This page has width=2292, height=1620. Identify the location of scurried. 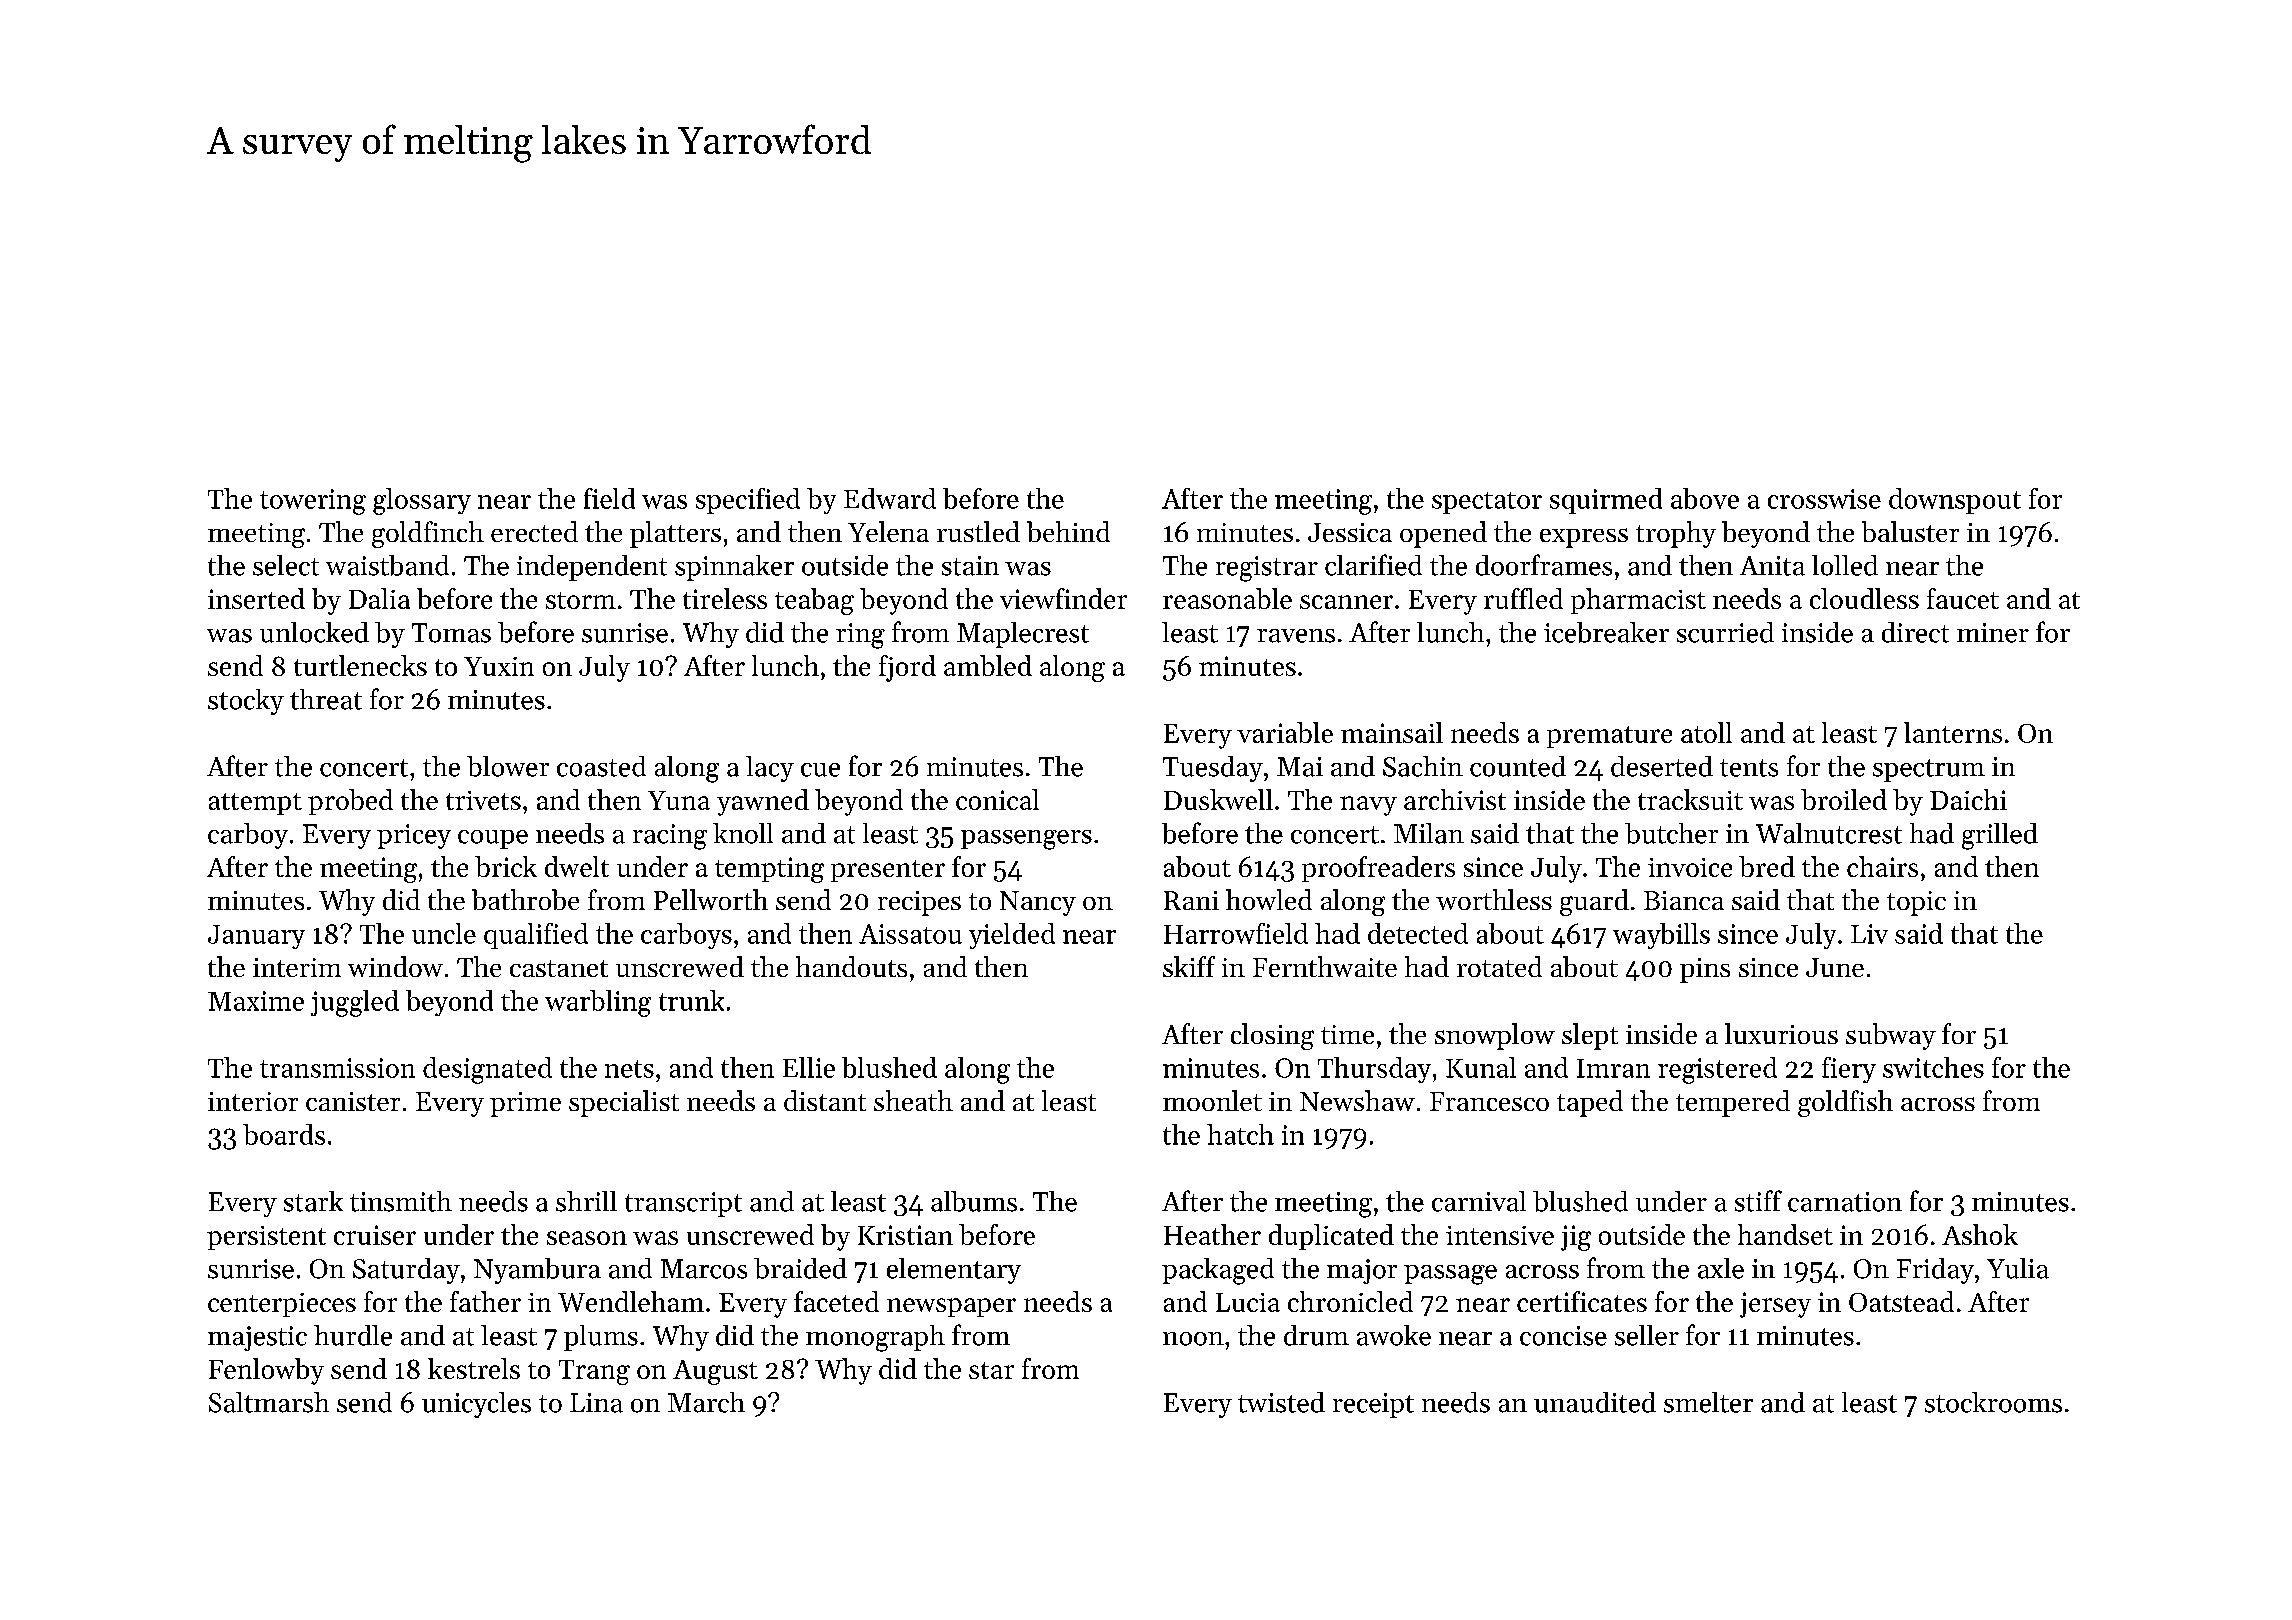
(1725, 632).
